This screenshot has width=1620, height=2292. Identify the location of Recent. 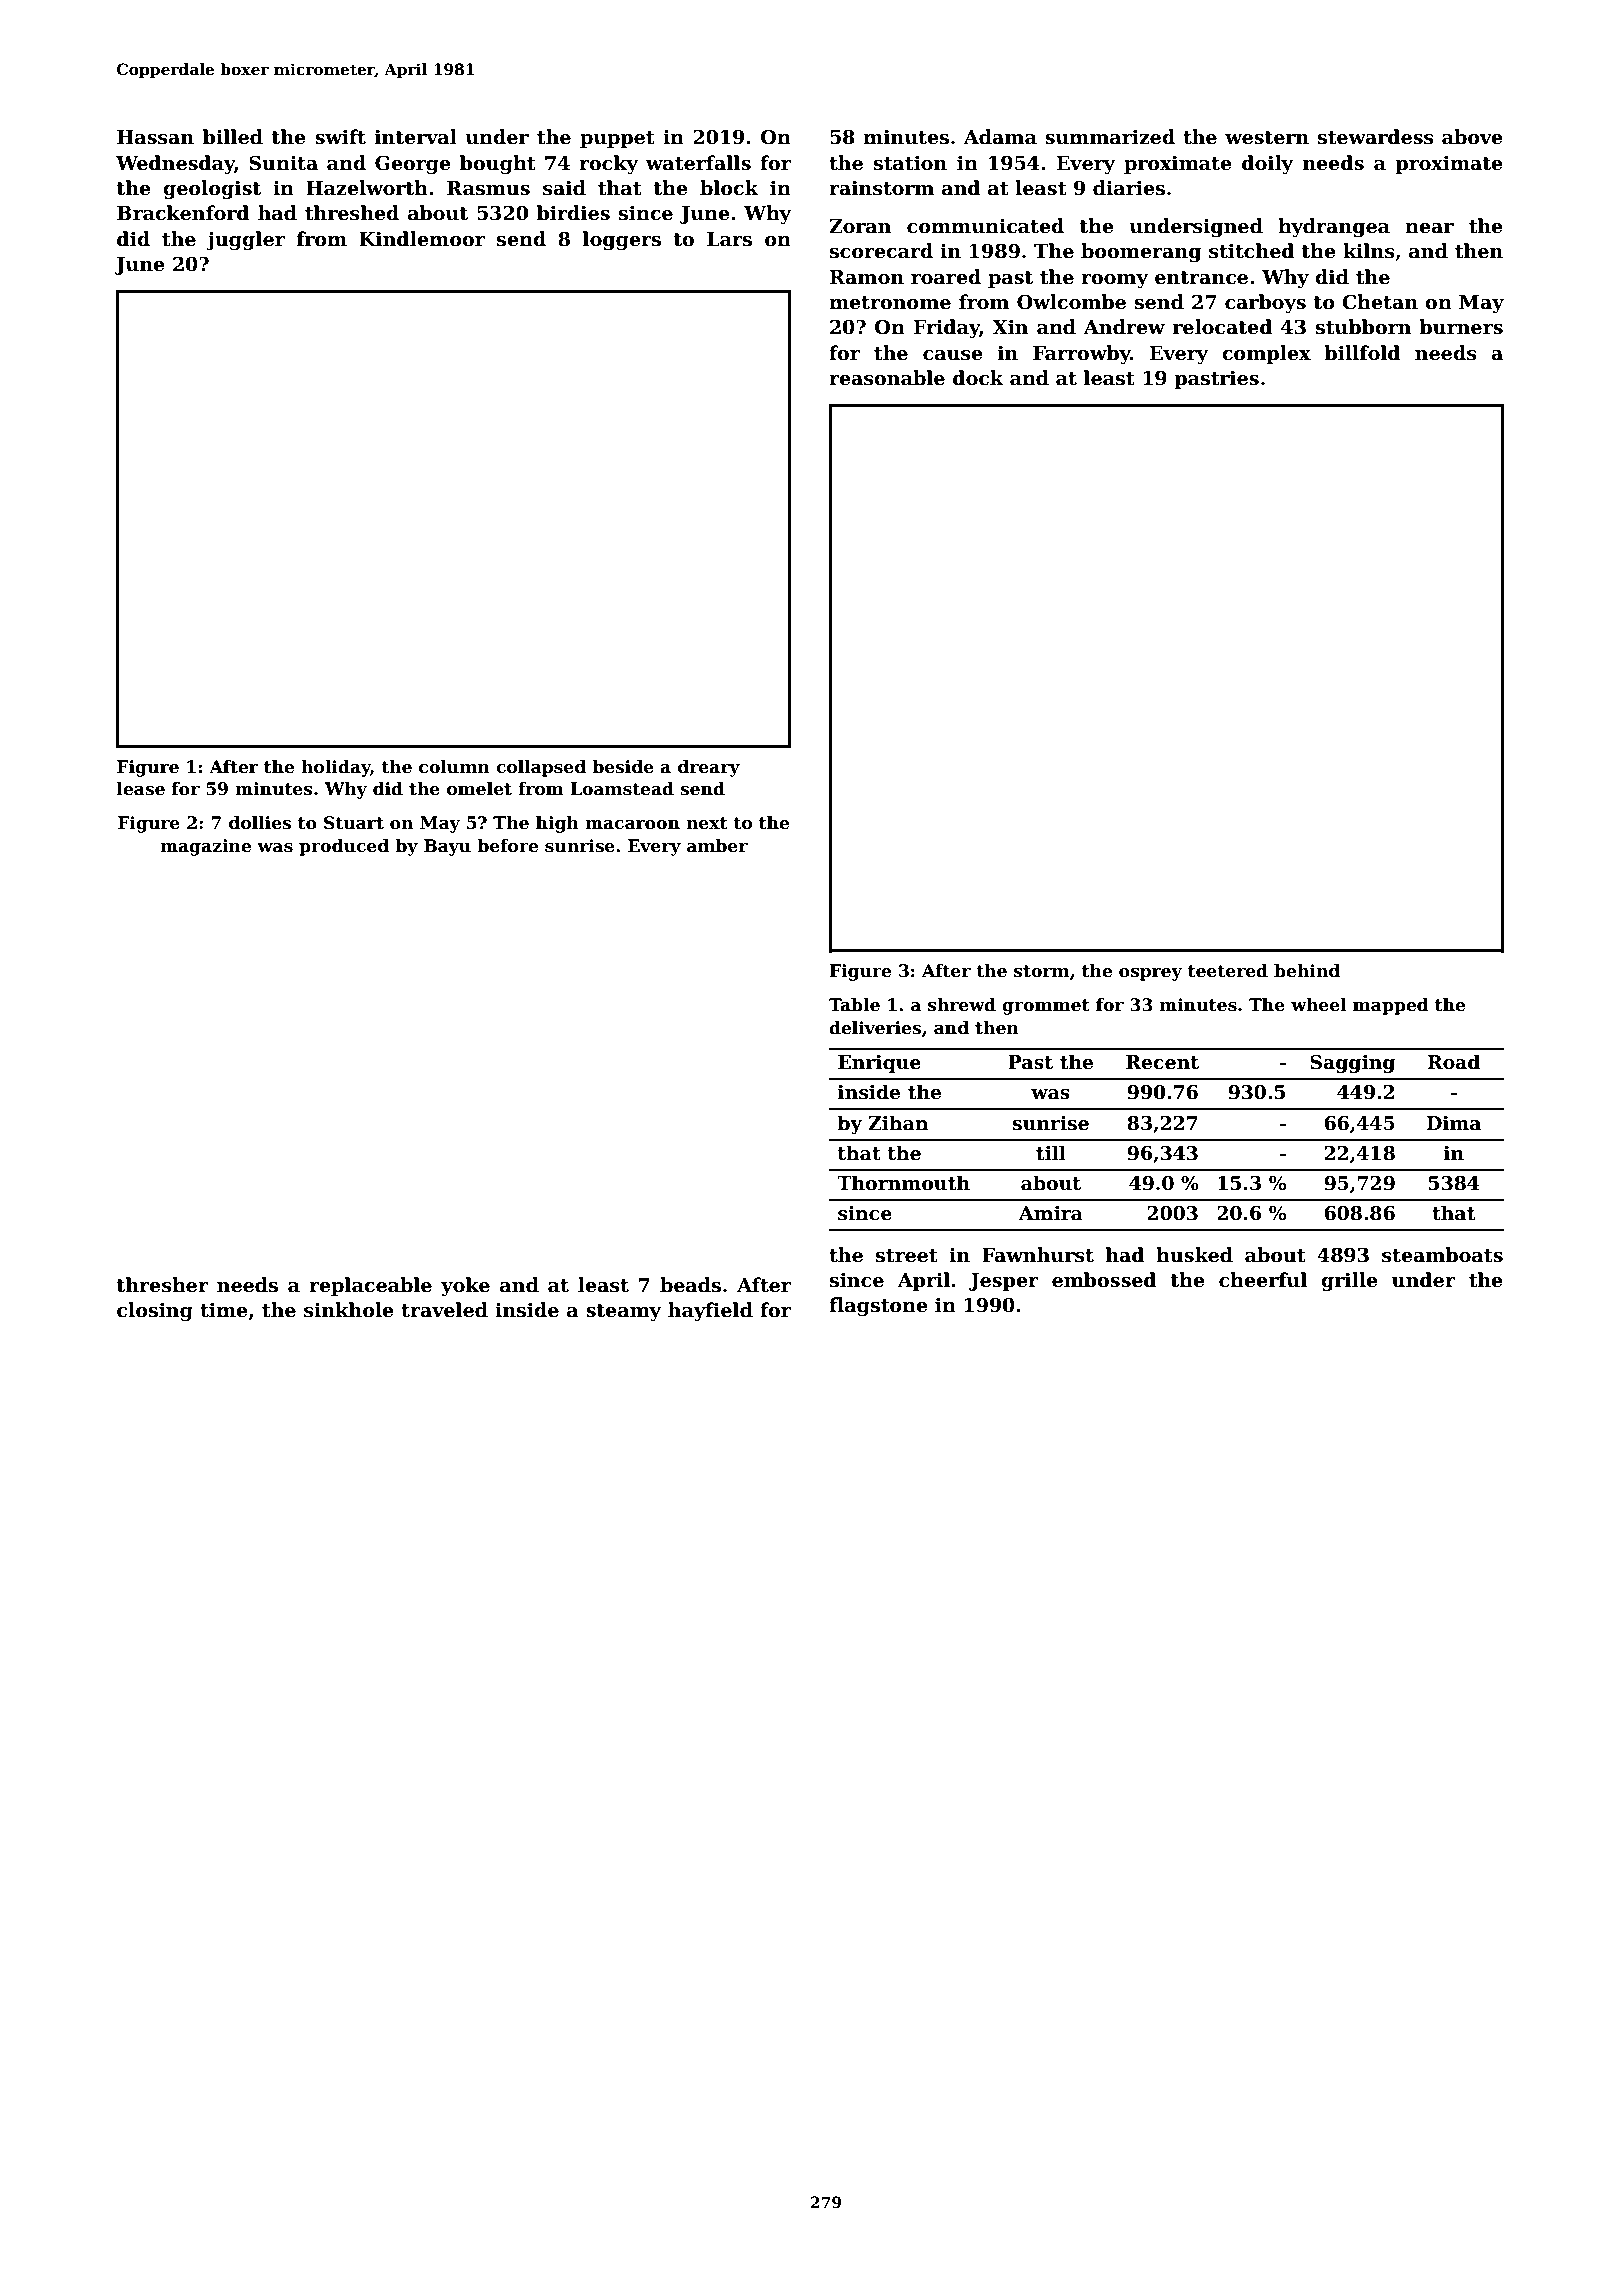
(1162, 1062).
